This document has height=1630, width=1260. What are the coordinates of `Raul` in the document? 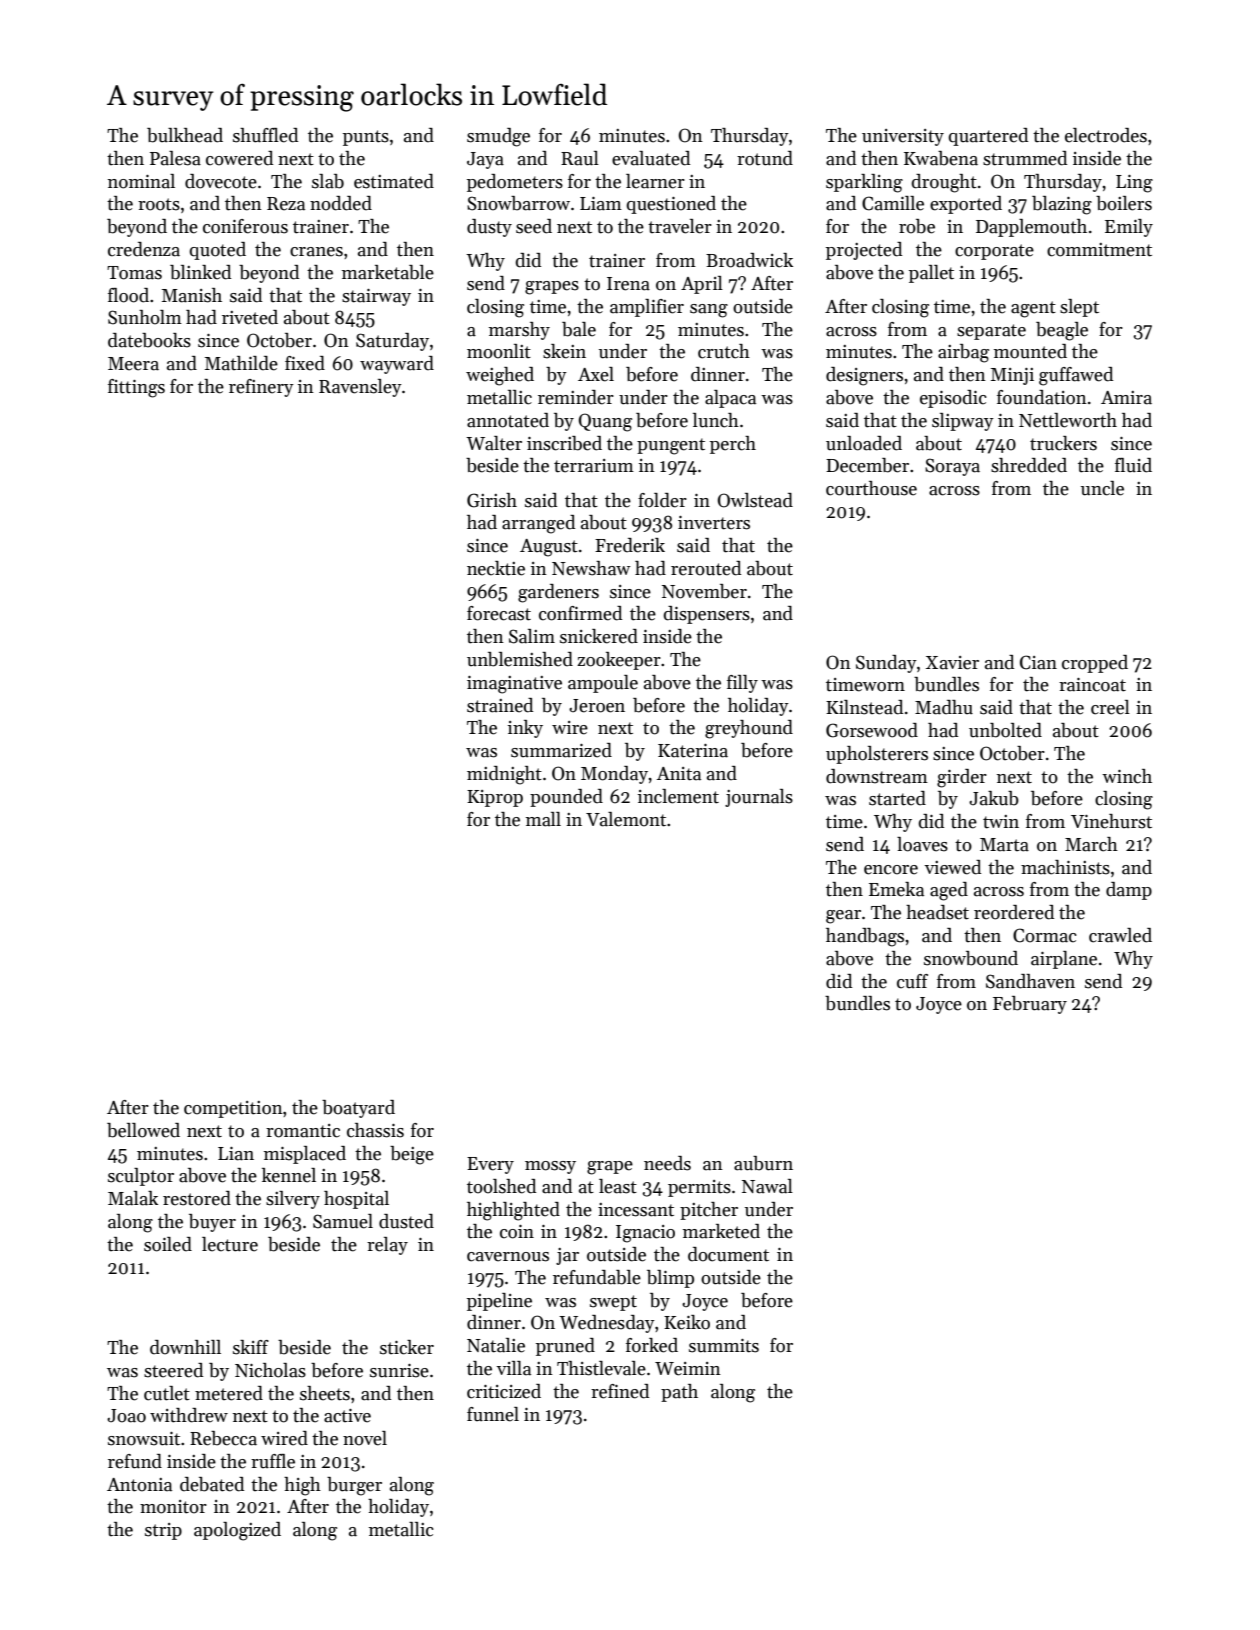 It's located at (580, 158).
